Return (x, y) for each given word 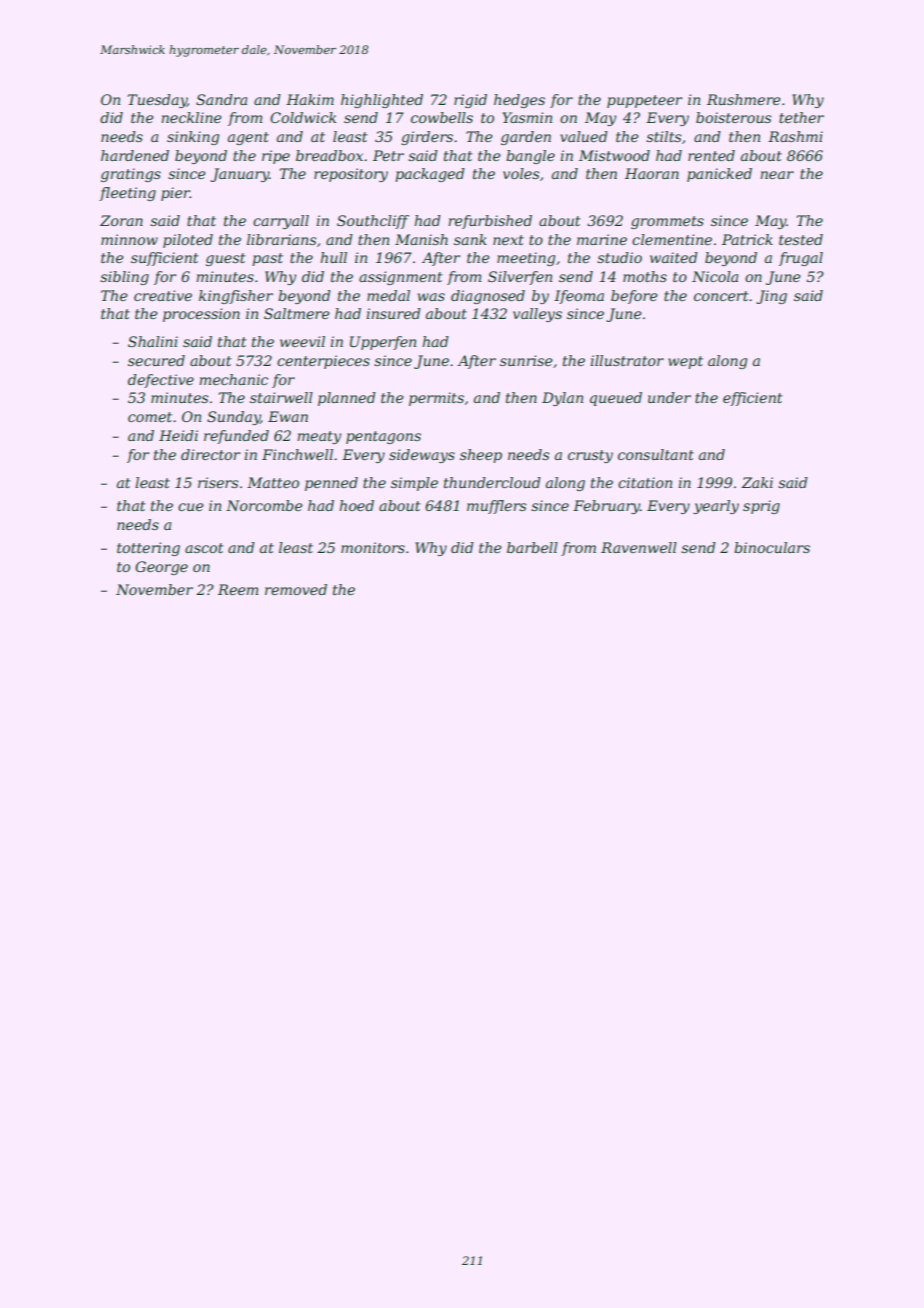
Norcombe (264, 505)
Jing (771, 297)
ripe (276, 157)
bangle (530, 157)
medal (388, 295)
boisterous (733, 117)
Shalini (153, 341)
